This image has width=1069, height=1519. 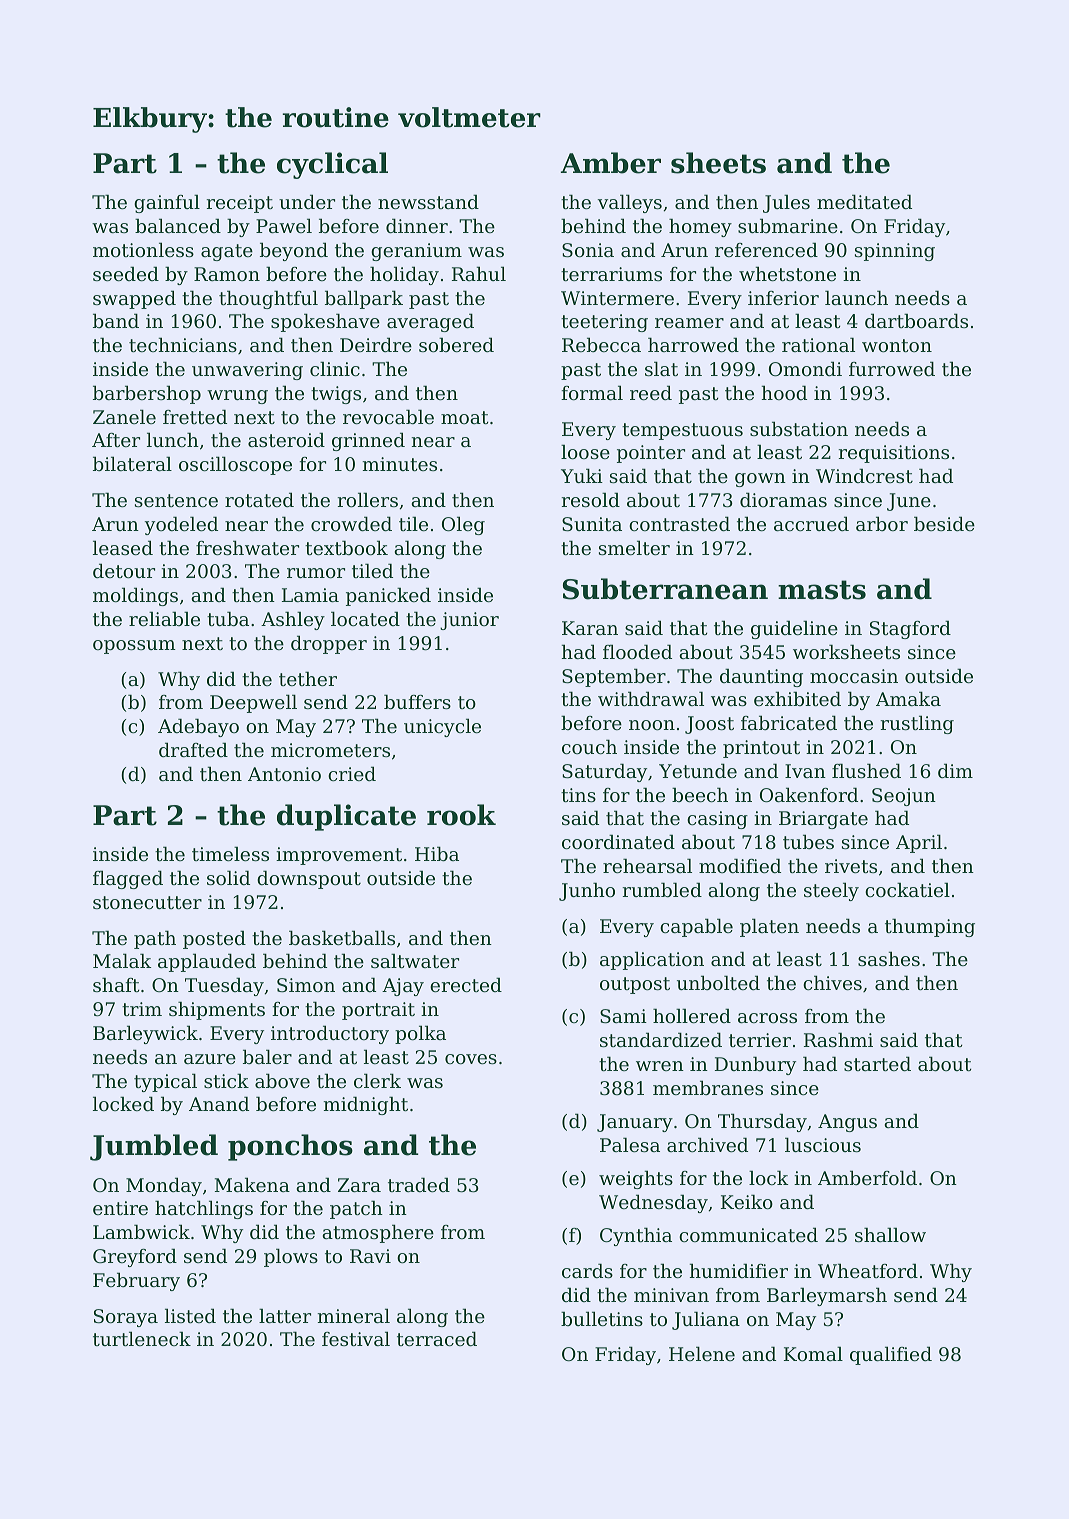 What do you see at coordinates (167, 203) in the image?
I see `gainful` at bounding box center [167, 203].
